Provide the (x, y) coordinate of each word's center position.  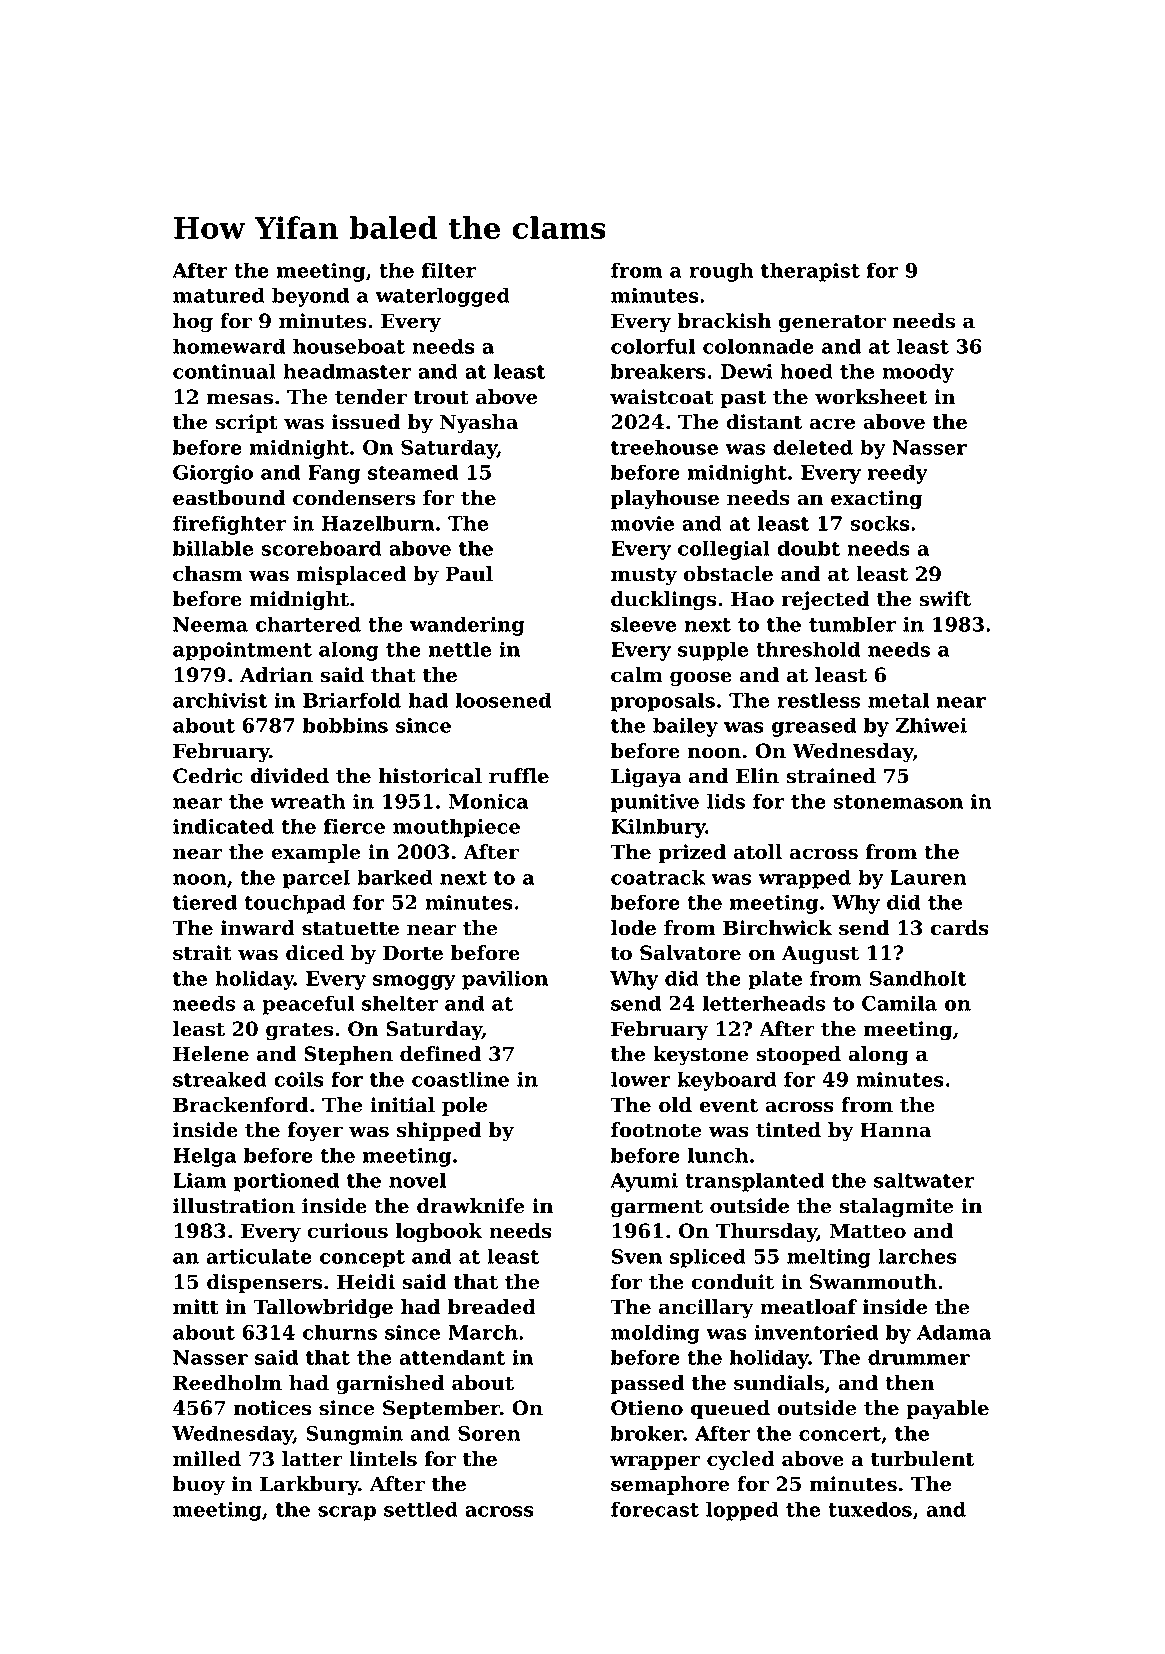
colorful (653, 346)
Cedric (208, 776)
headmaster (347, 371)
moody (918, 373)
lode (633, 928)
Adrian (276, 675)
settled (421, 1509)
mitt (196, 1307)
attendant (452, 1357)
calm (637, 675)
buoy (199, 1486)
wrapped (804, 879)
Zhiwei (931, 725)
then (909, 1383)
